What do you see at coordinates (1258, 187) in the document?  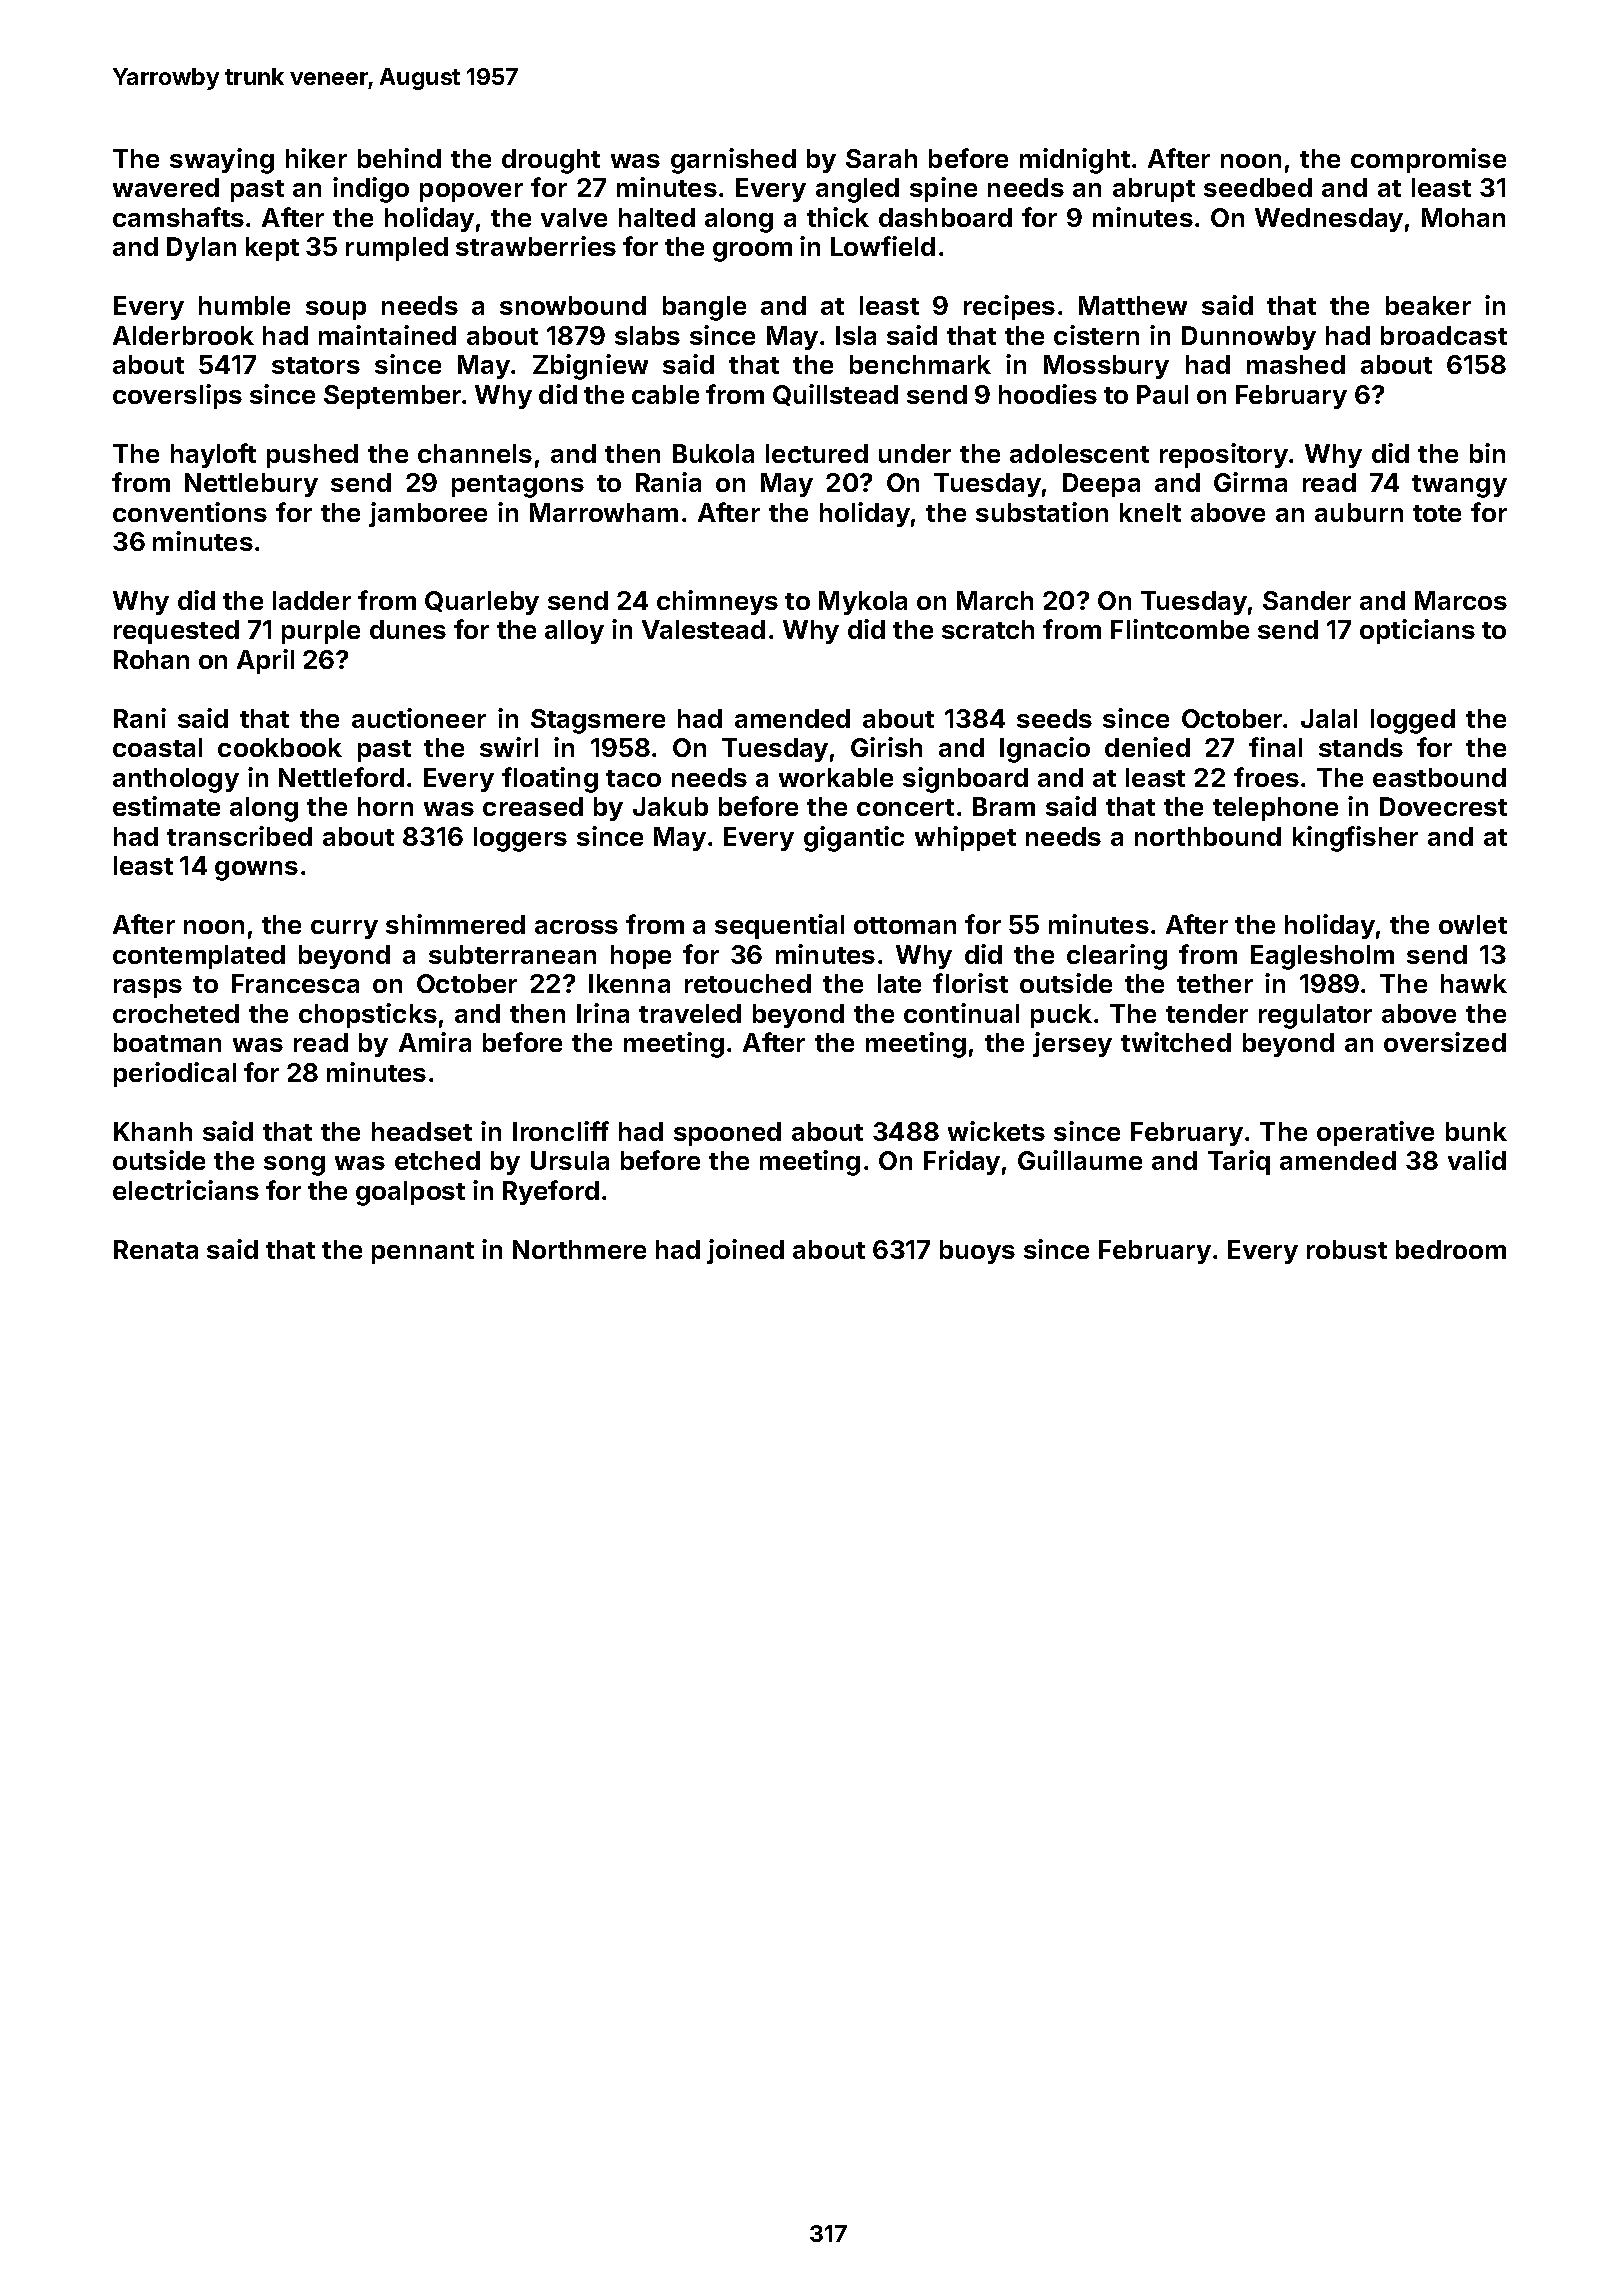 I see `seedbed` at bounding box center [1258, 187].
